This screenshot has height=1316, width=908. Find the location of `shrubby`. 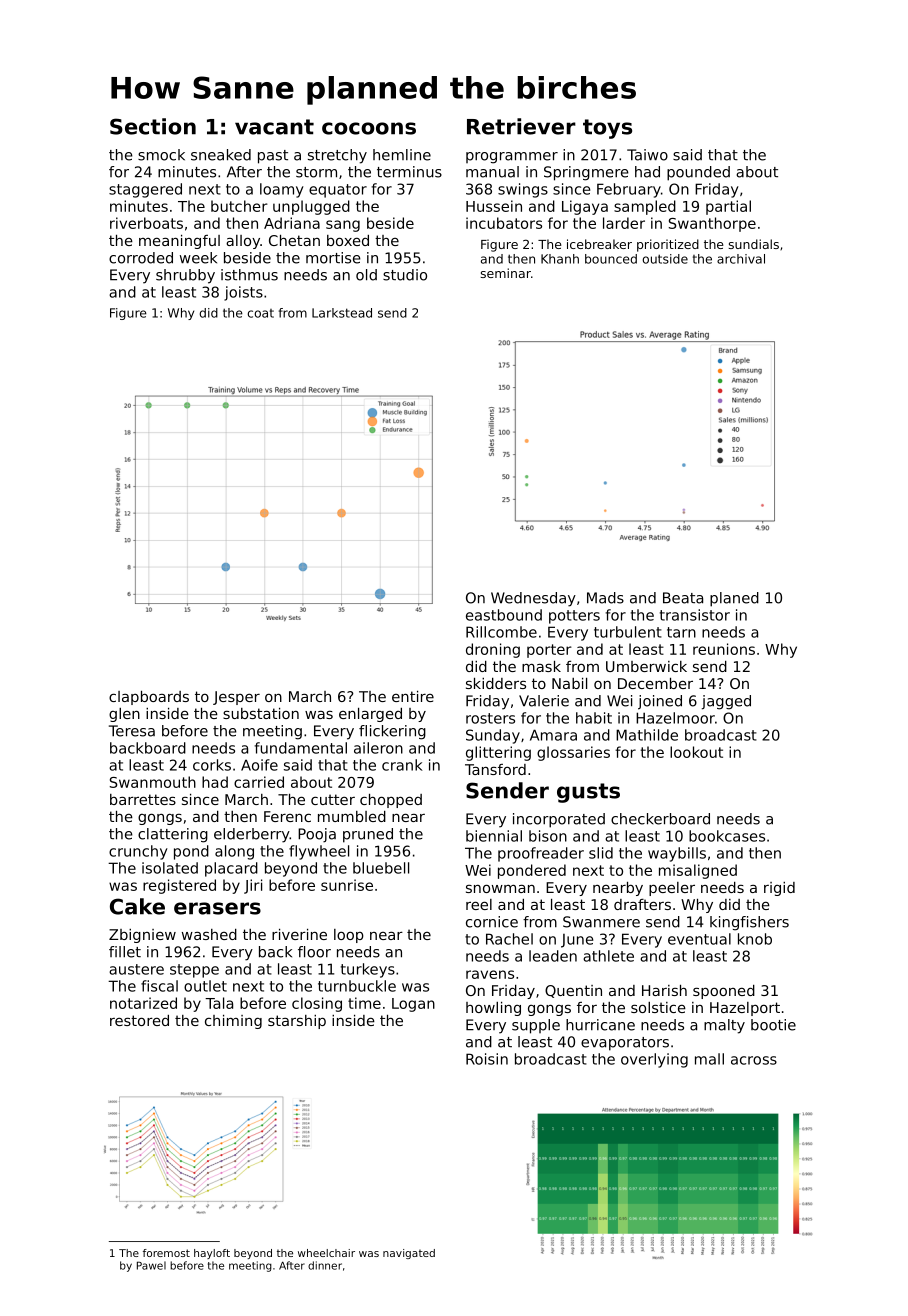

shrubby is located at coordinates (185, 276).
